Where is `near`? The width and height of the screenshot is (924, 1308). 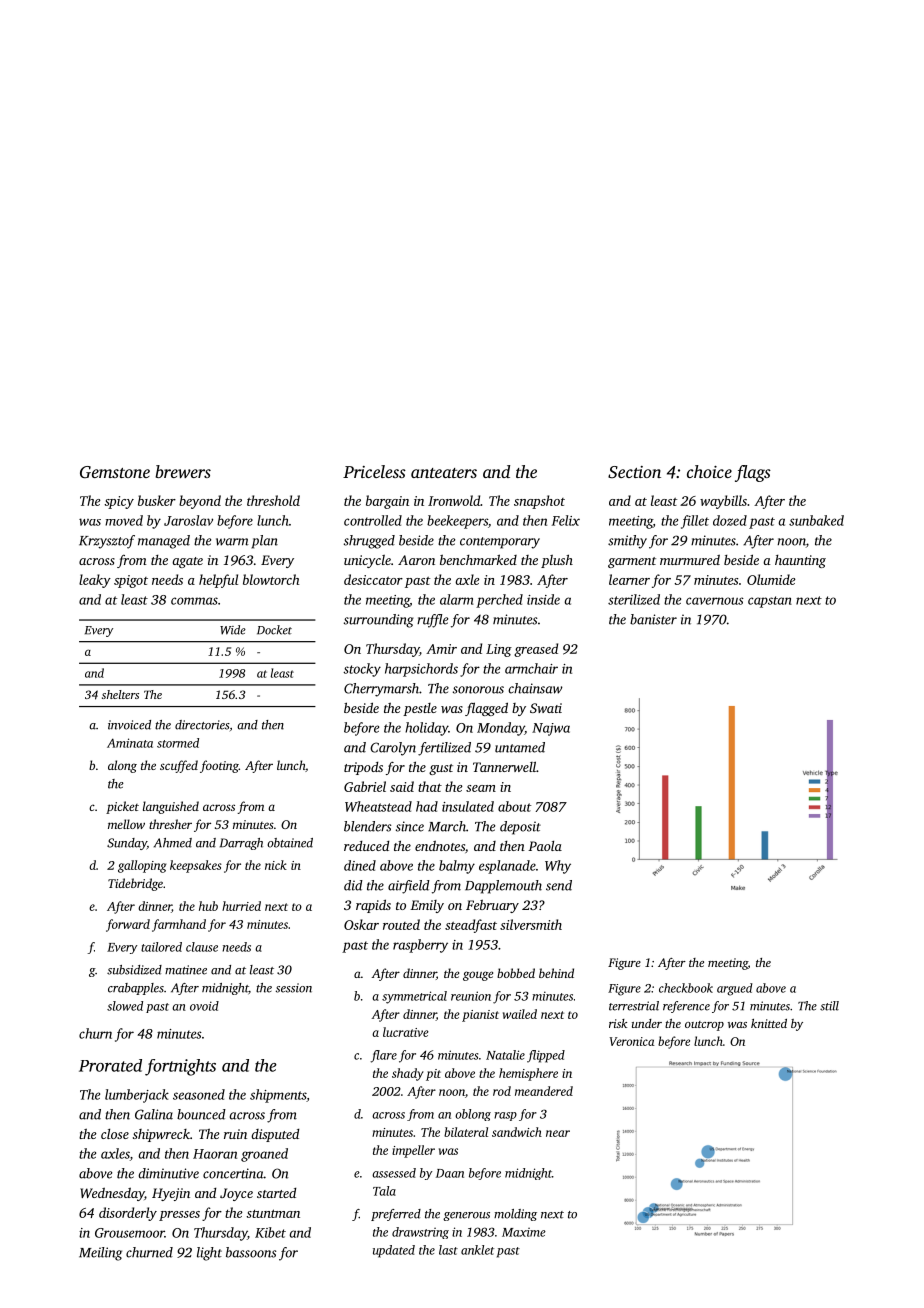
near is located at coordinates (558, 1133).
